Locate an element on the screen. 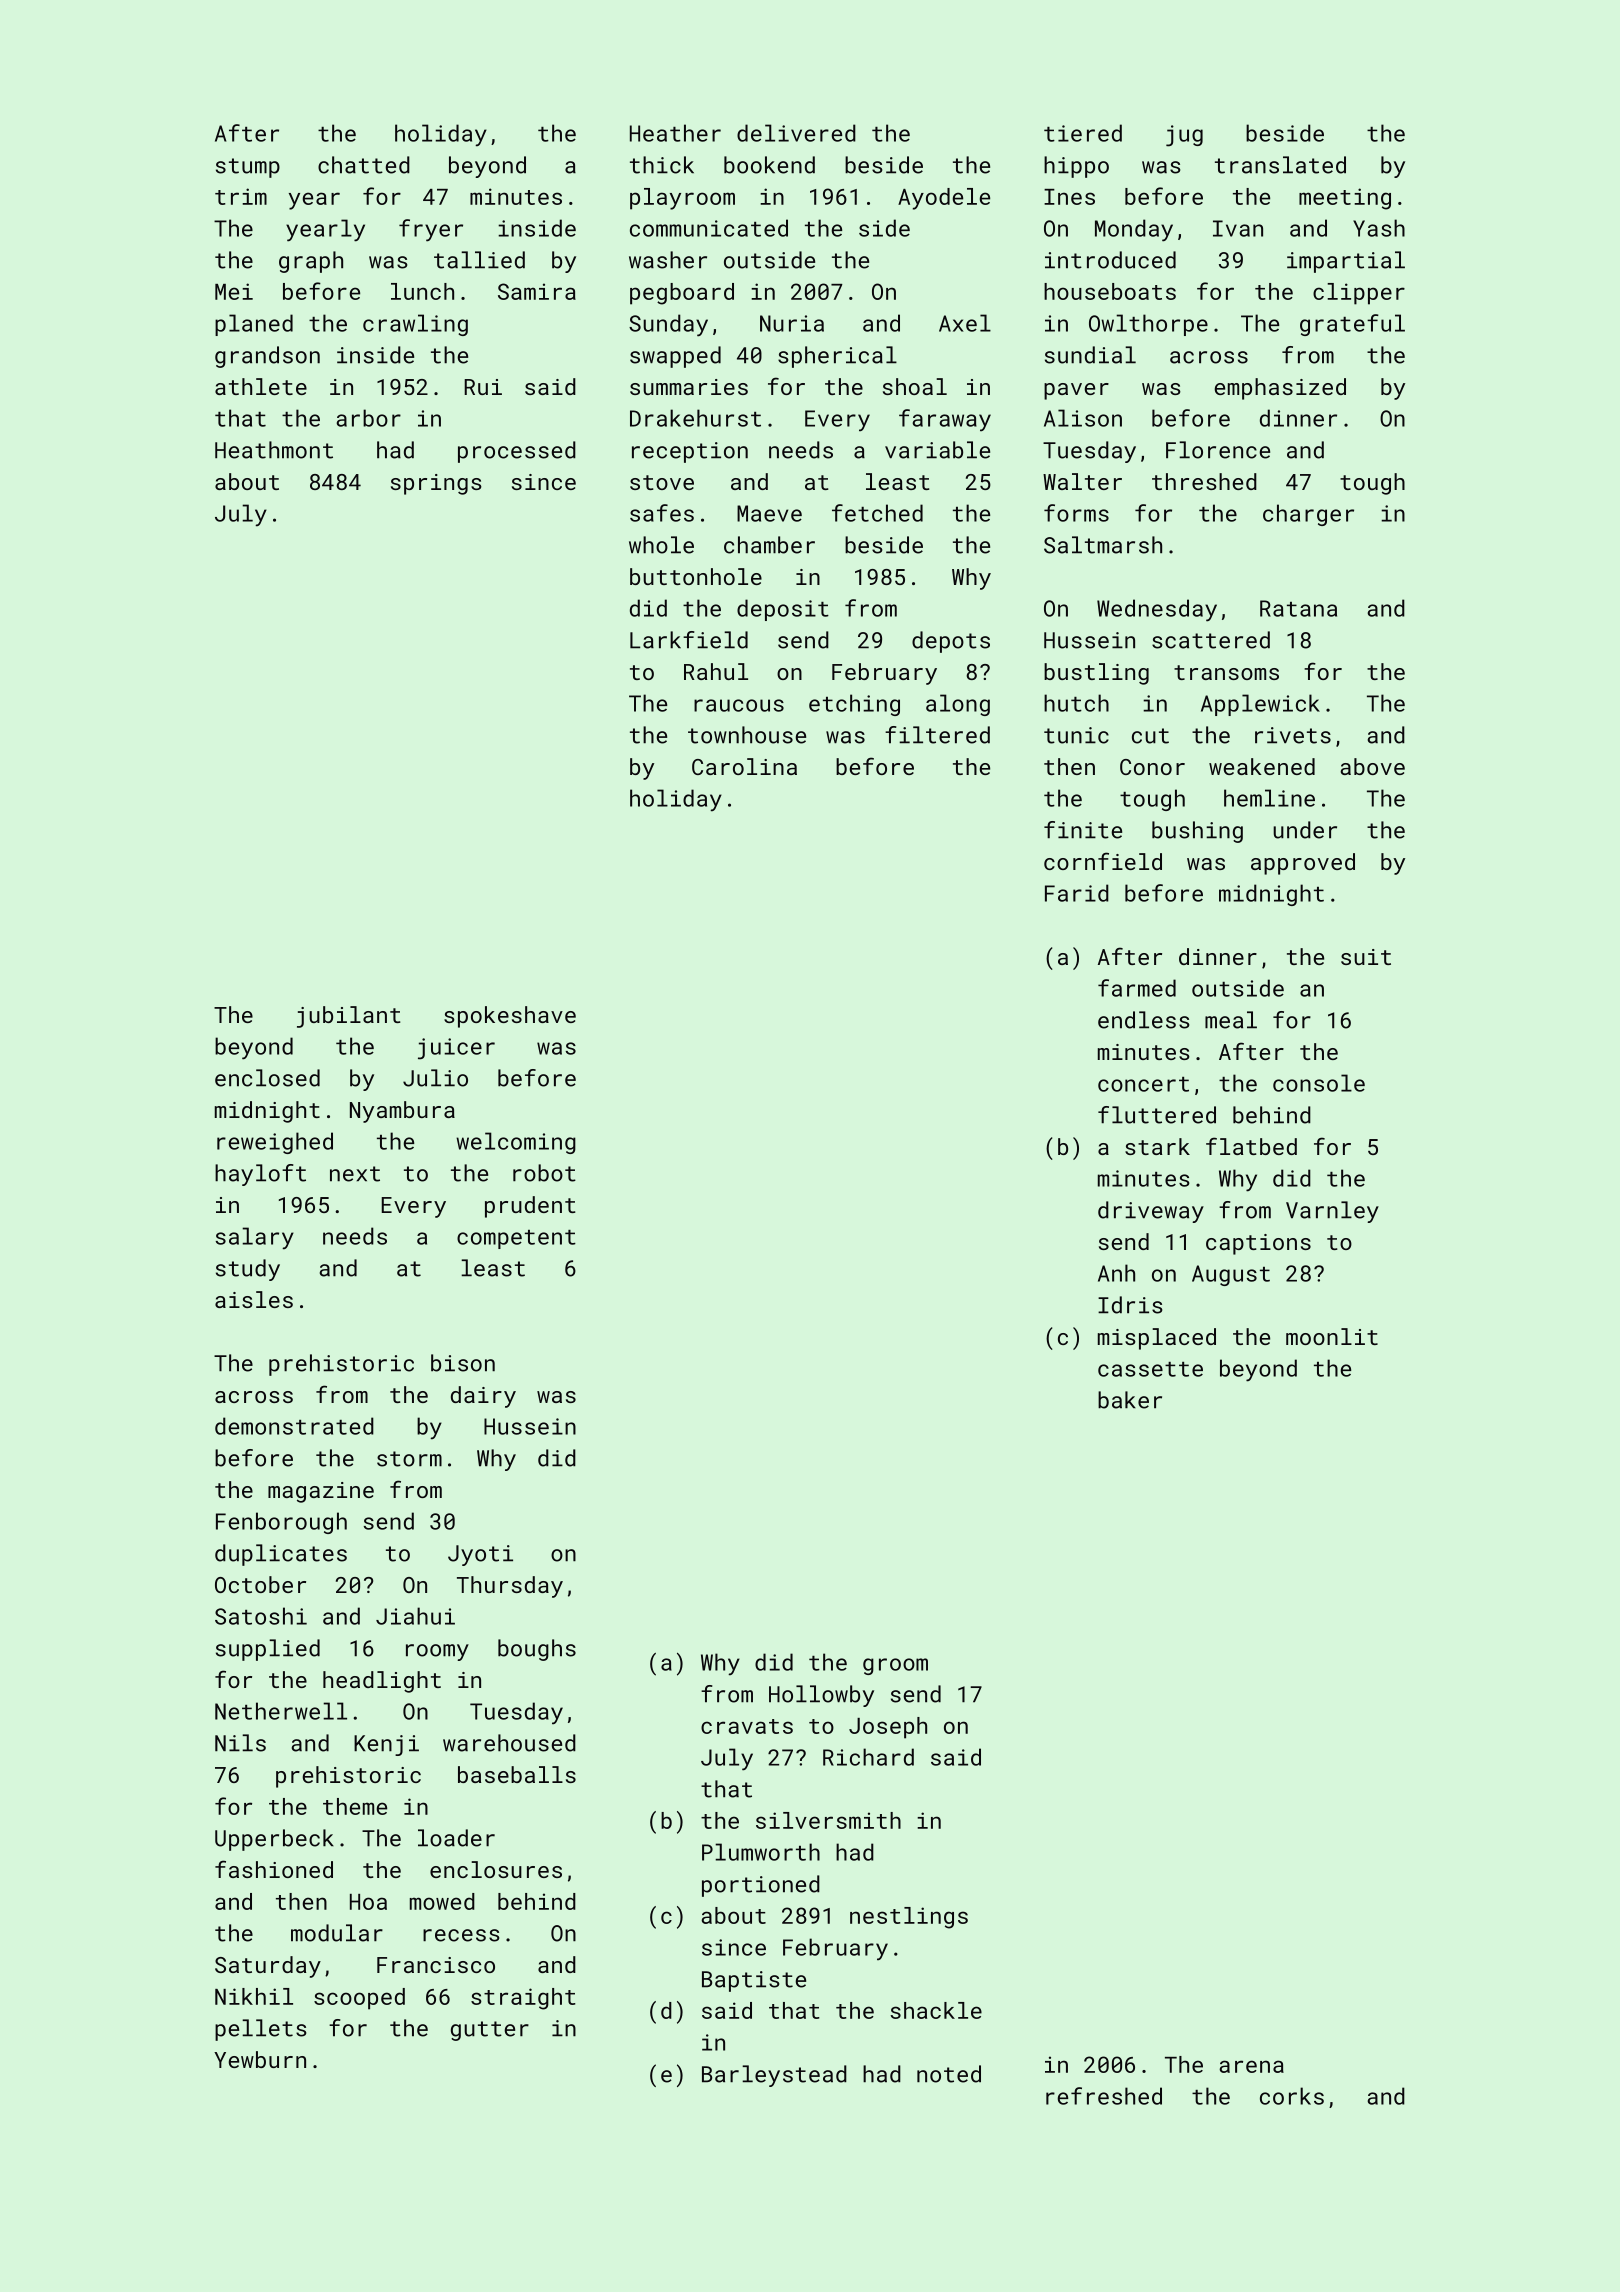  tiered is located at coordinates (1083, 133).
